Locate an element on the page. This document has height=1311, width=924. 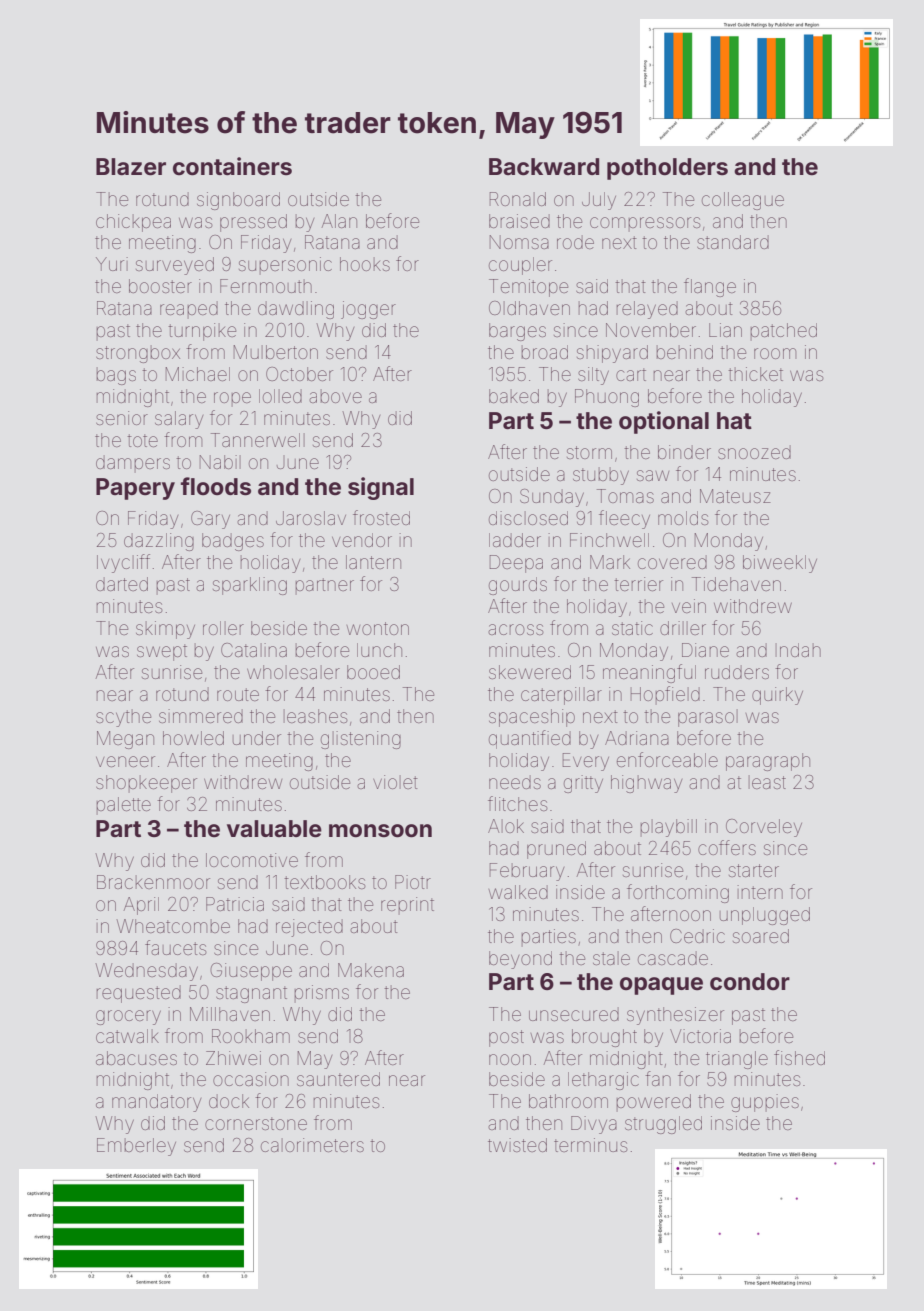
forthcoming is located at coordinates (678, 893).
